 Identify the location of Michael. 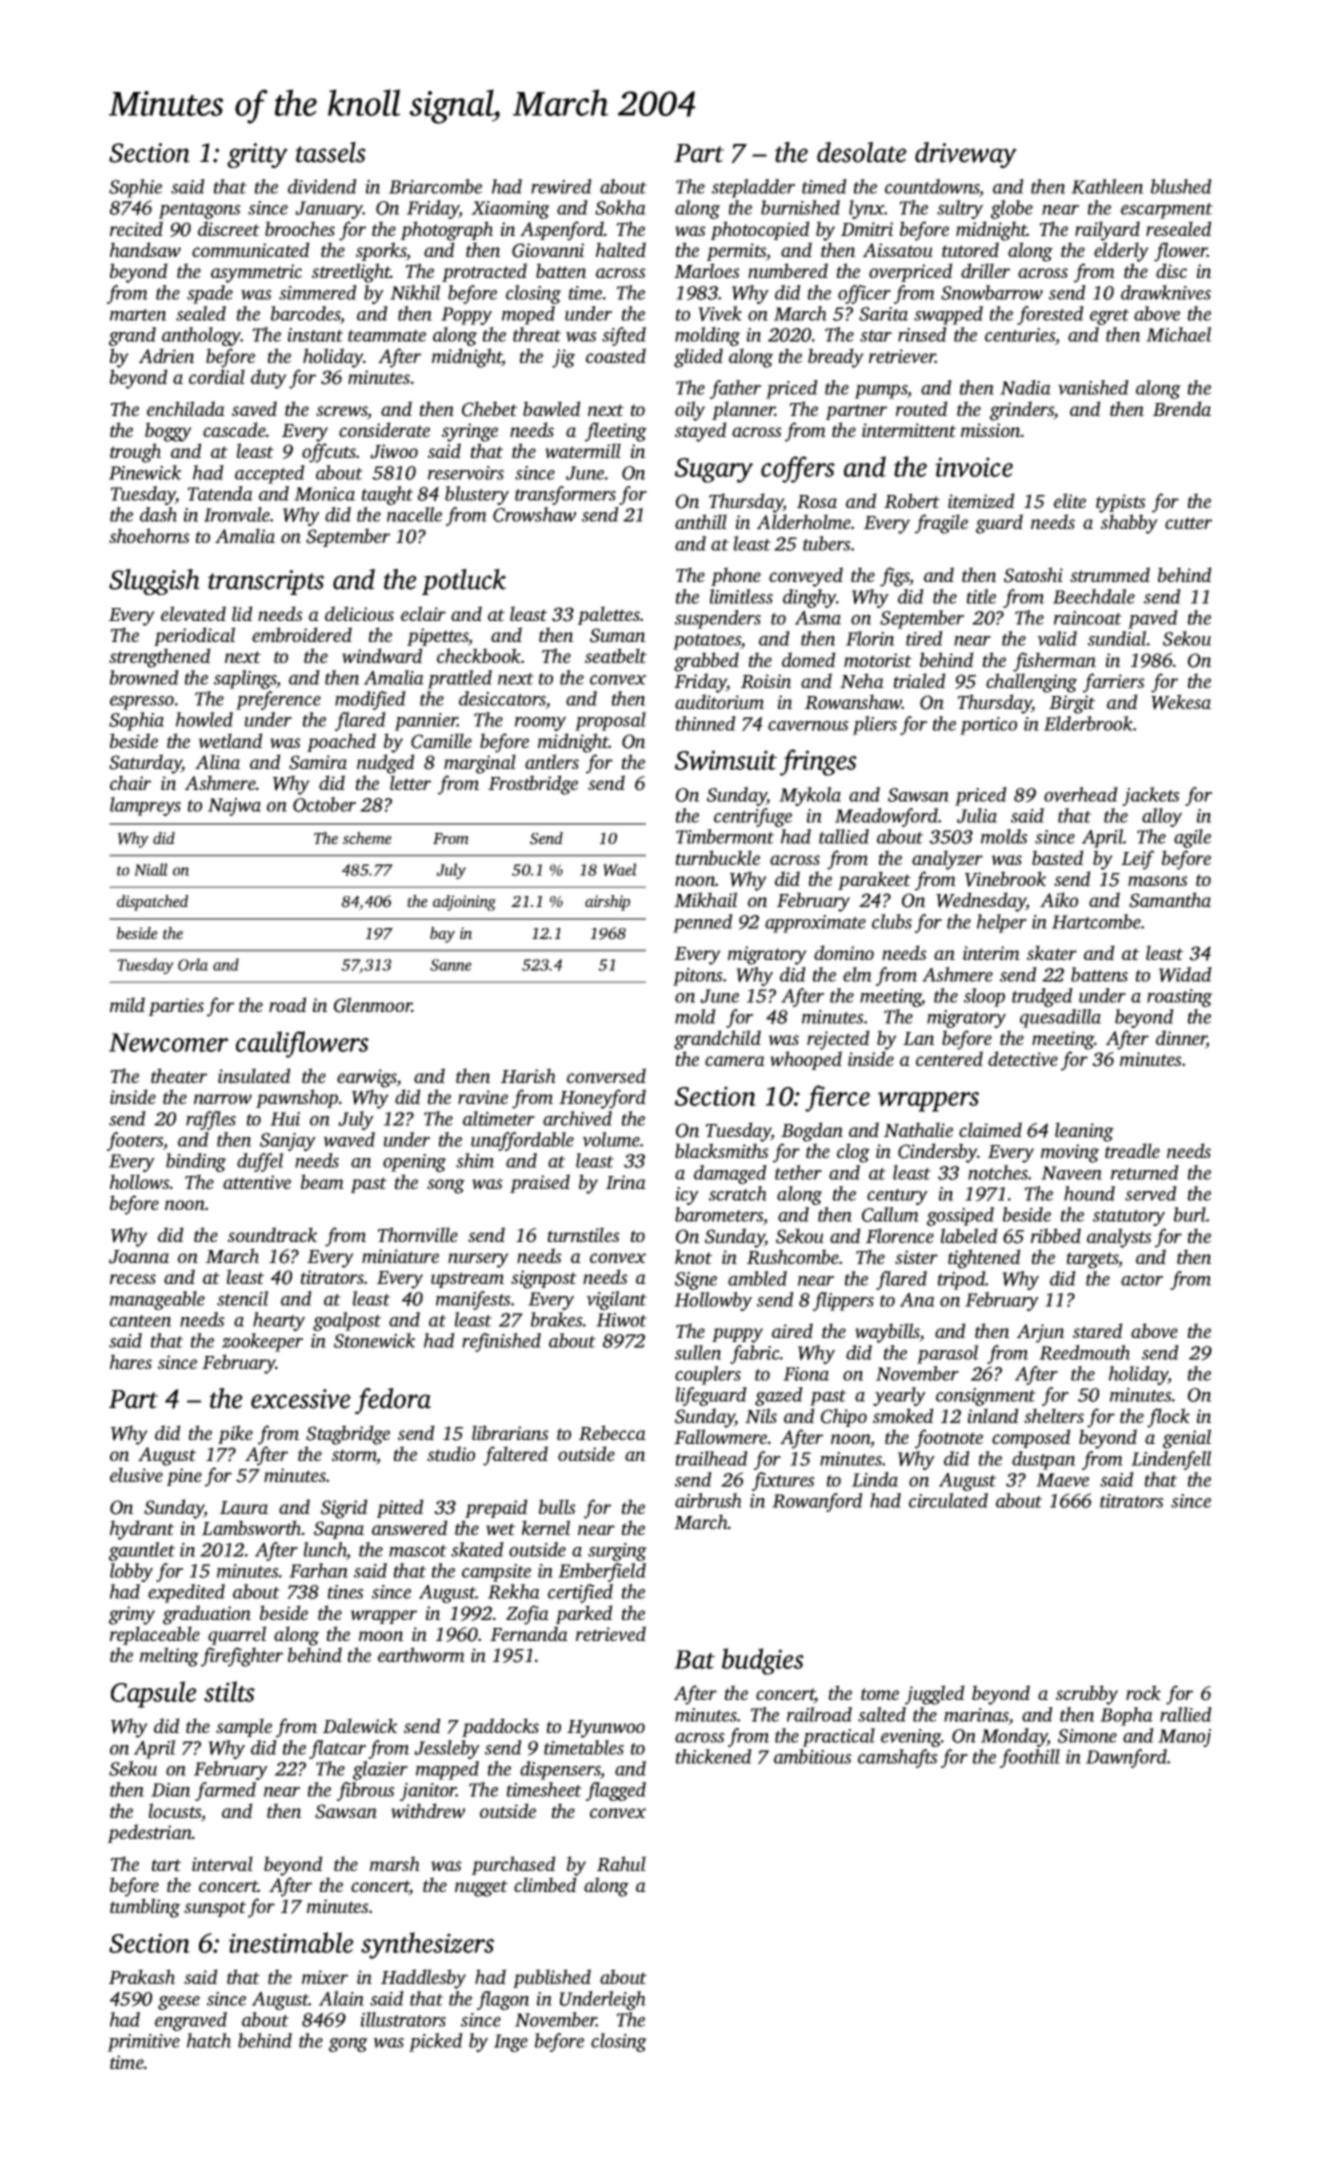
(1178, 334).
